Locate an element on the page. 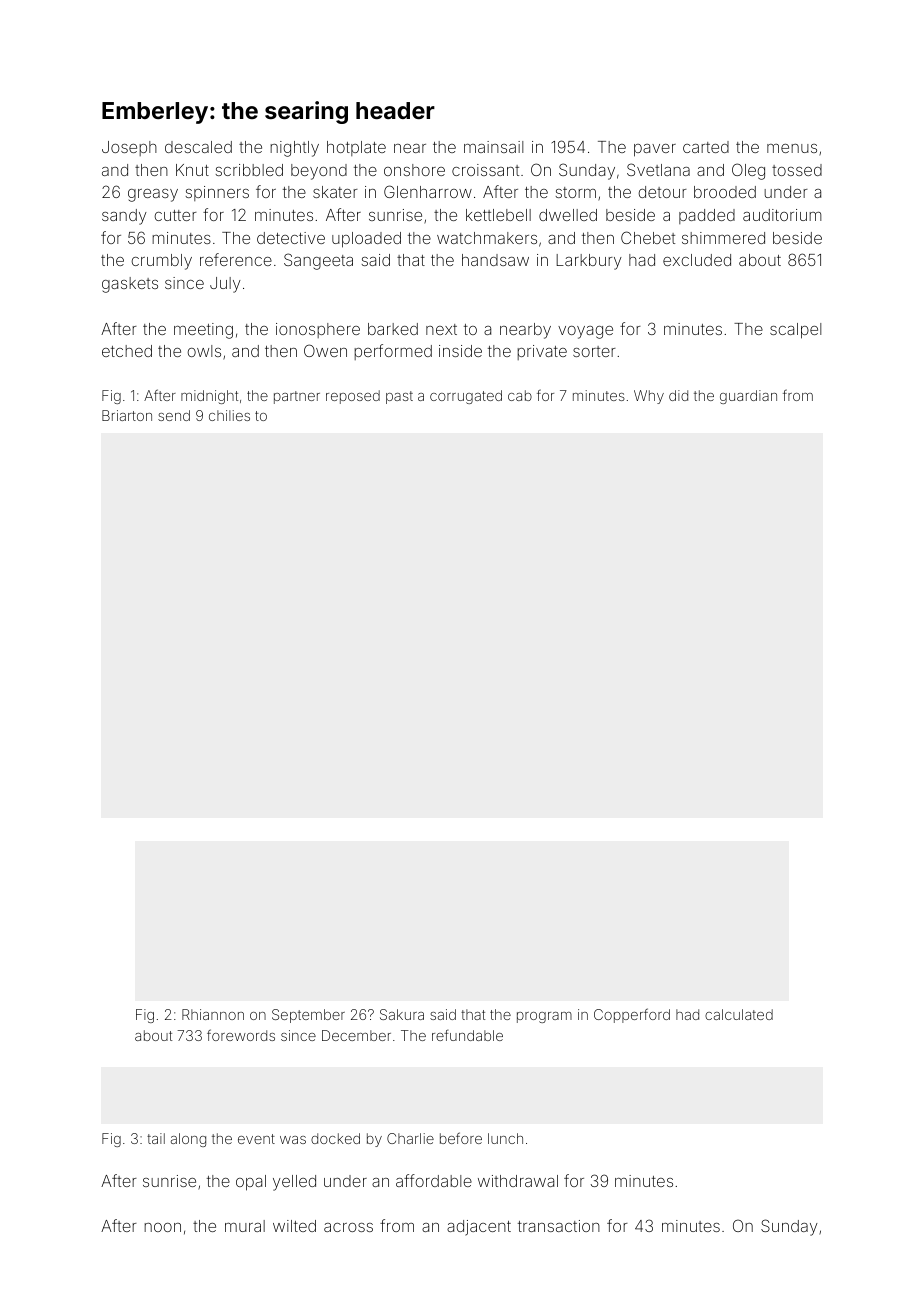 Image resolution: width=924 pixels, height=1308 pixels. Rhiannon is located at coordinates (213, 1014).
